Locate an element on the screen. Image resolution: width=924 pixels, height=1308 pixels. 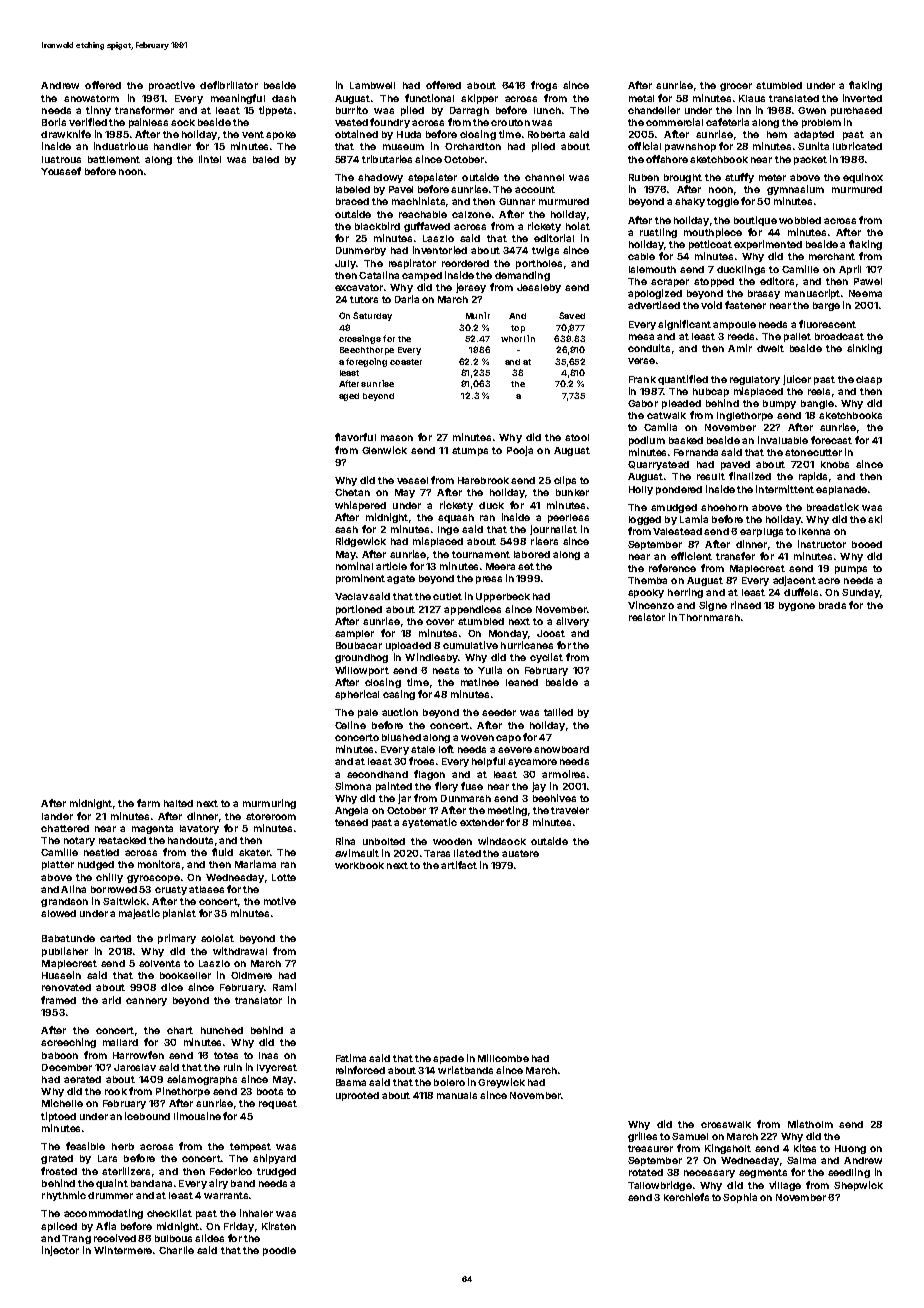
transformer is located at coordinates (144, 110).
